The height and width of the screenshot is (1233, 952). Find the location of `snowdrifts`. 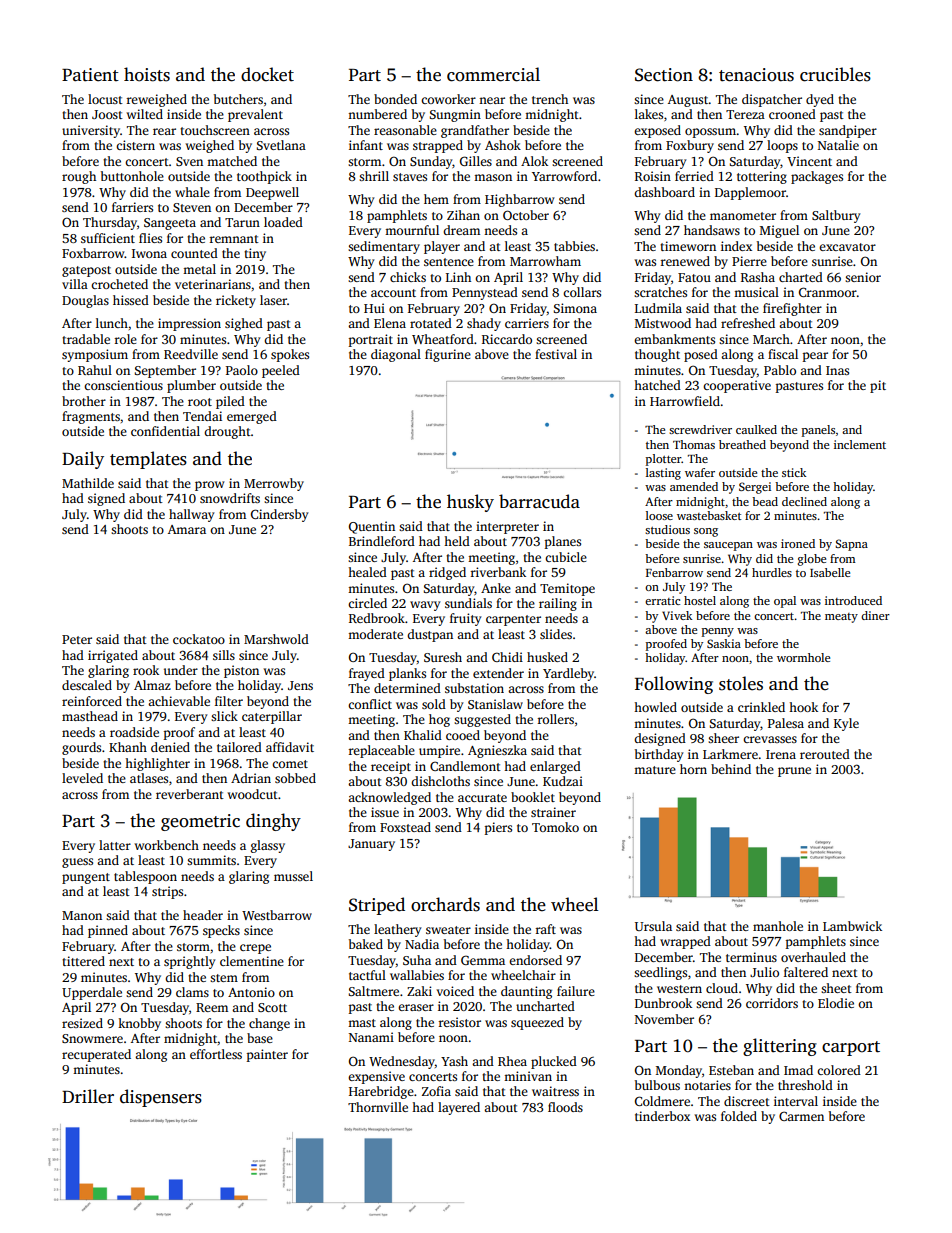

snowdrifts is located at coordinates (230, 498).
